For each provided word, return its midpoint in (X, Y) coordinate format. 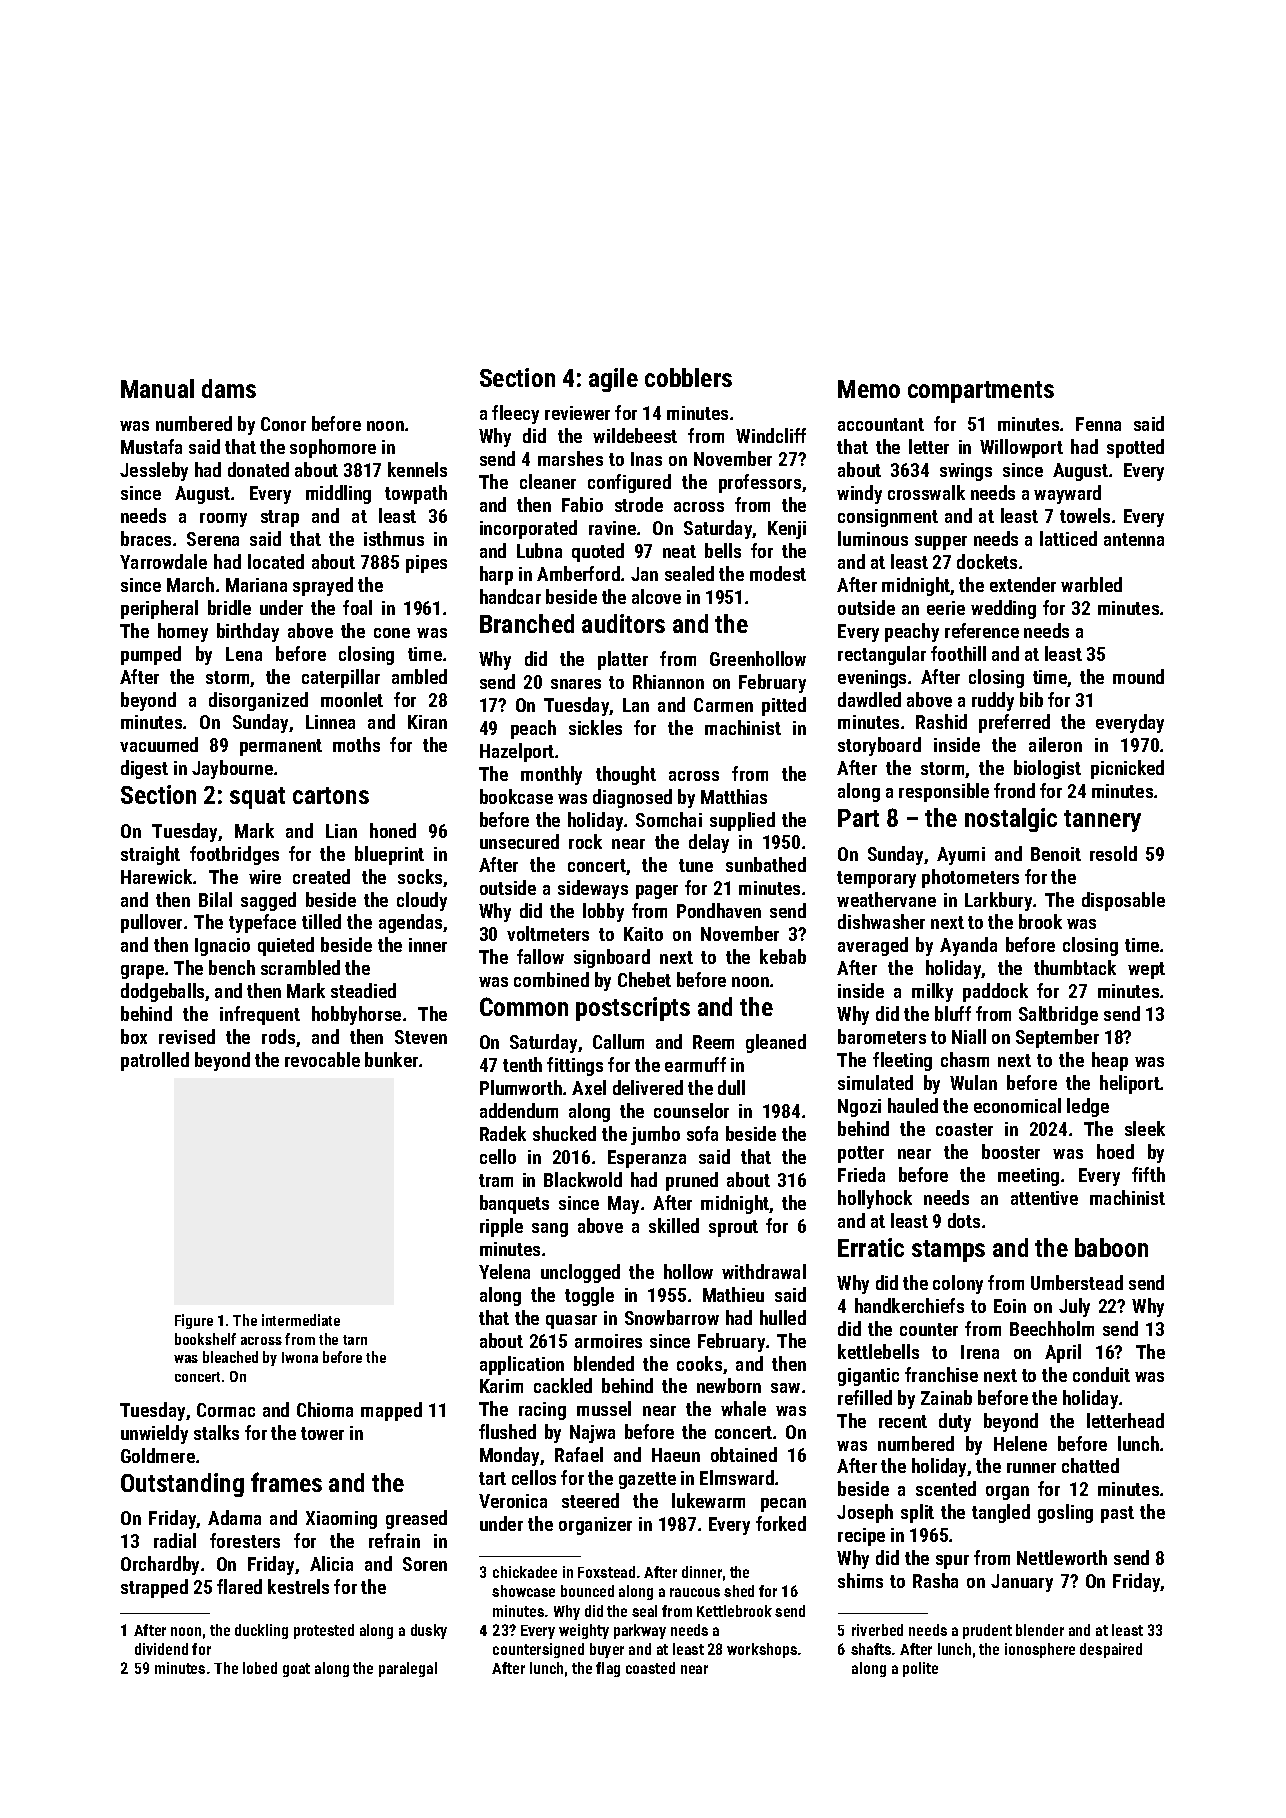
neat (679, 551)
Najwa (592, 1434)
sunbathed (766, 864)
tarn (355, 1340)
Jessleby (154, 471)
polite (920, 1669)
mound (1138, 676)
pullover (151, 923)
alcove (656, 596)
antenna (1134, 539)
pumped (151, 655)
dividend (161, 1649)
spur (952, 1562)
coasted (650, 1668)
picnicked (1127, 769)
